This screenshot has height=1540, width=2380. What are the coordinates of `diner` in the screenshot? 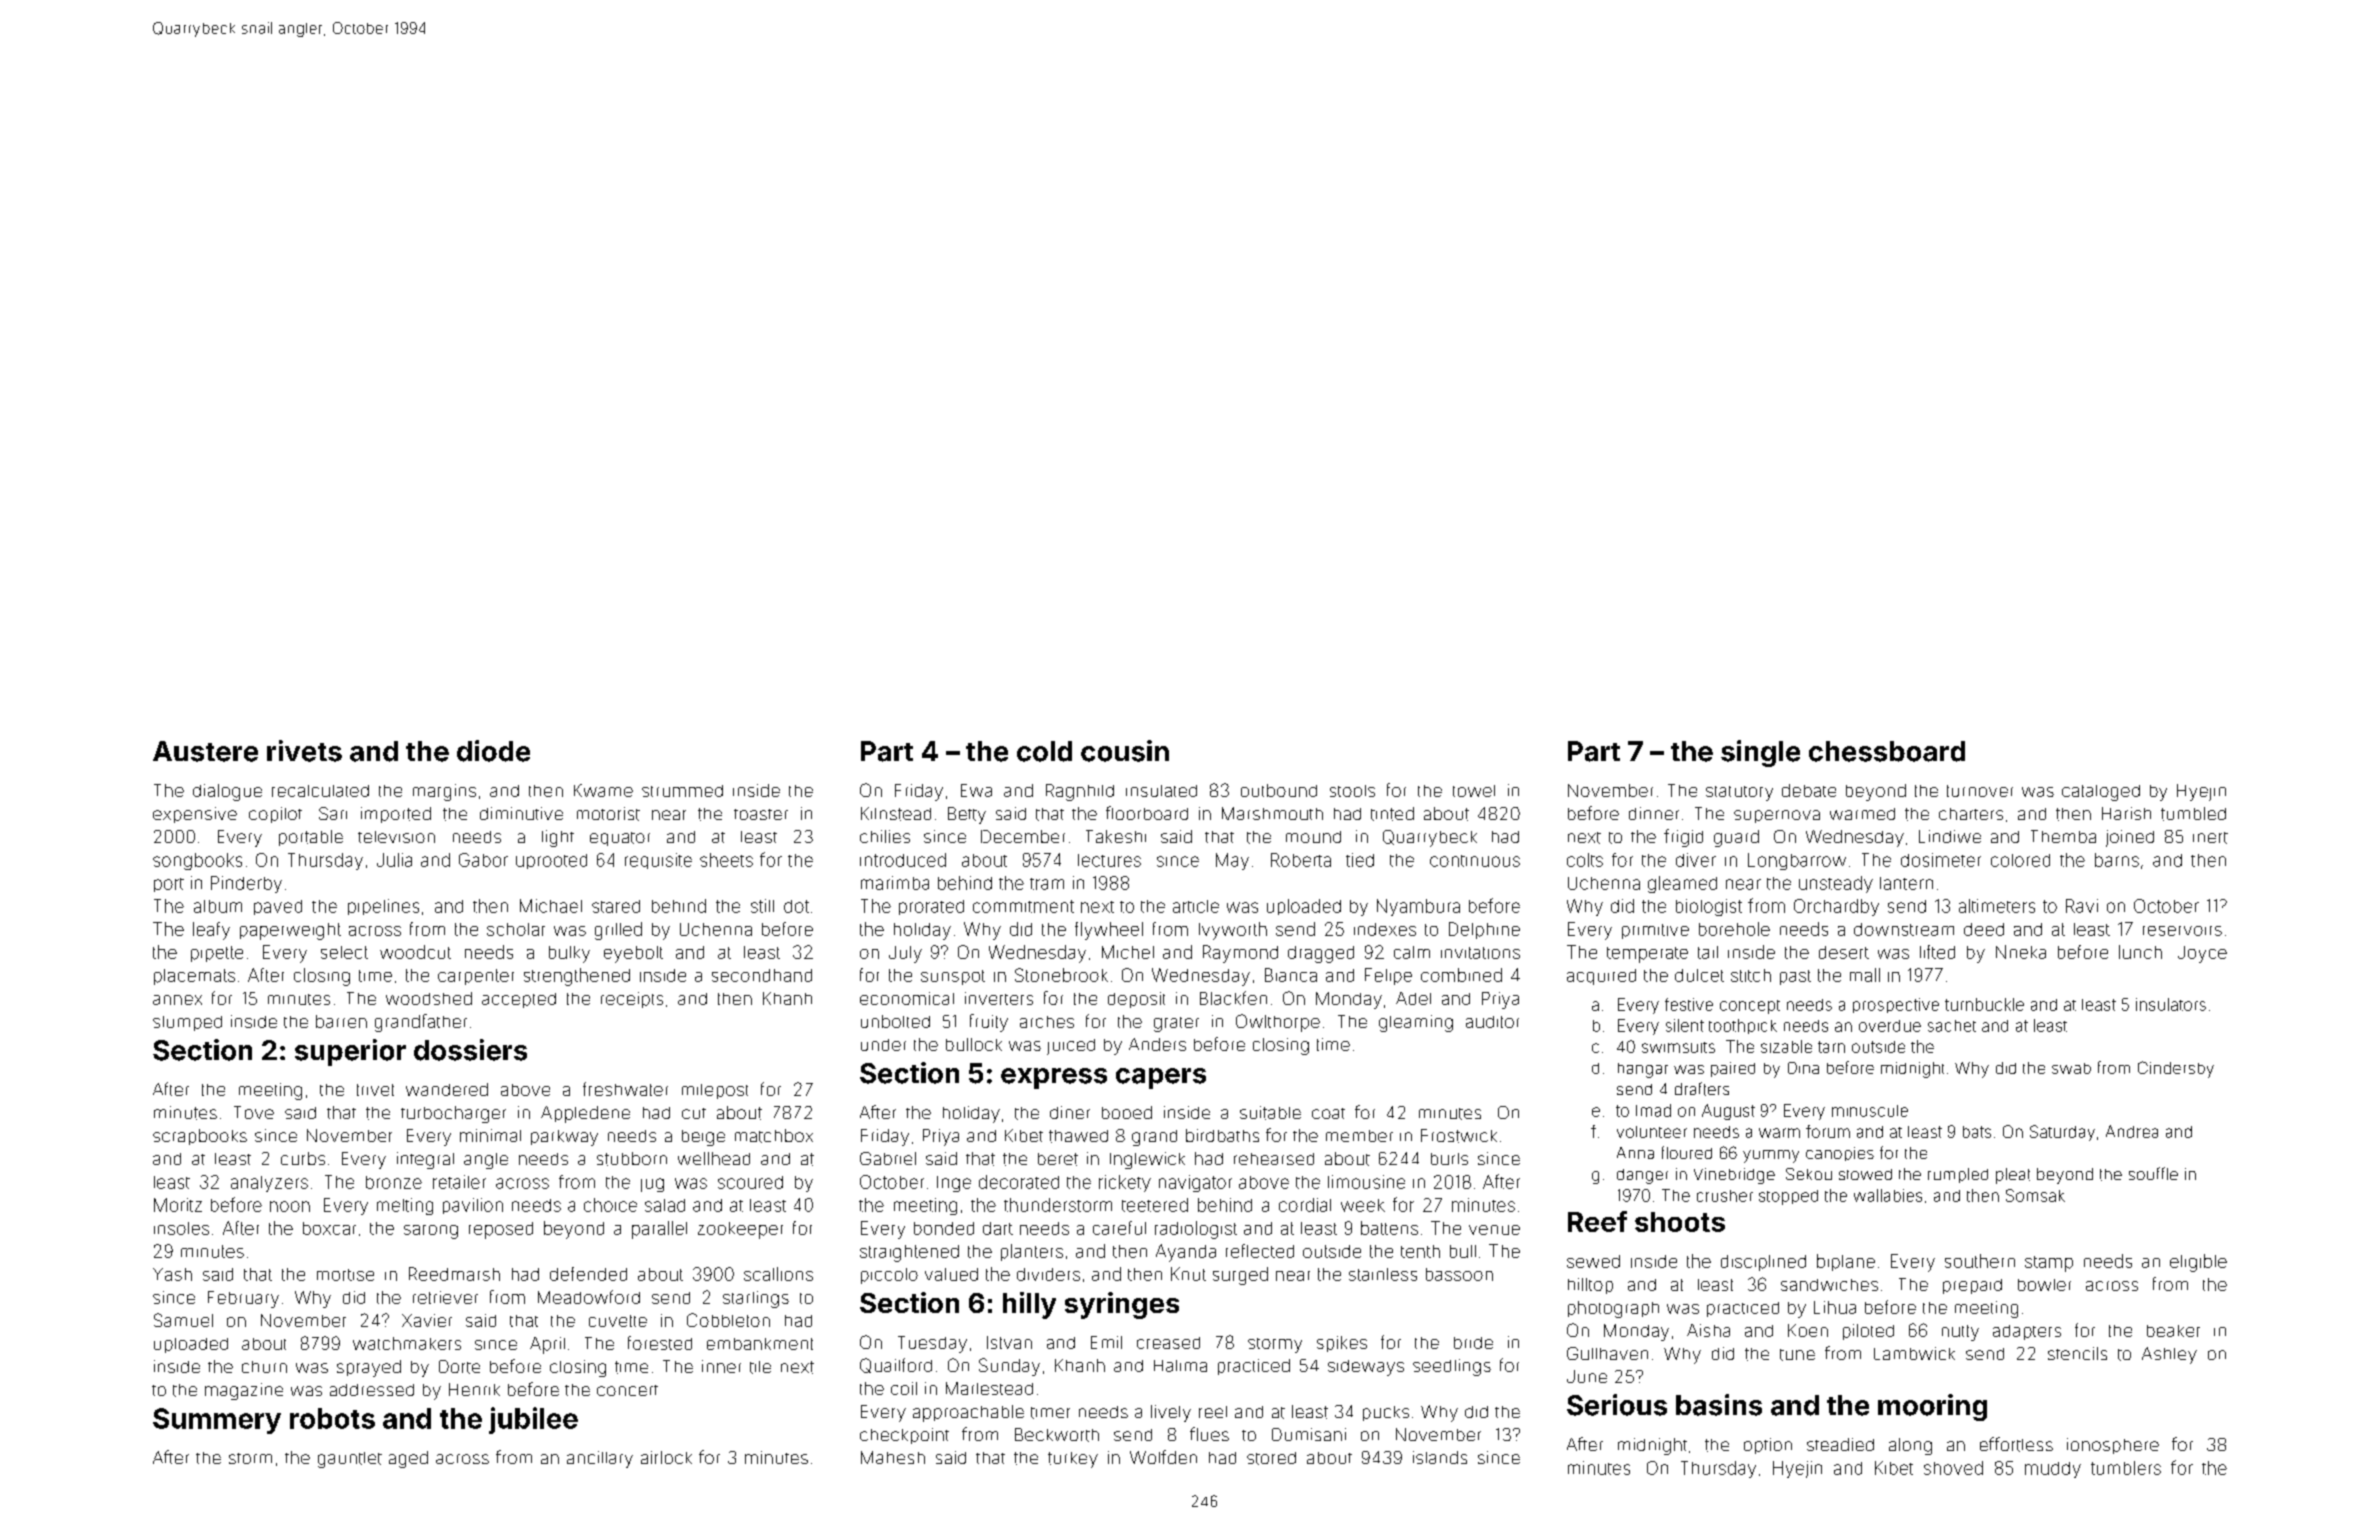 It's located at (1070, 1112).
